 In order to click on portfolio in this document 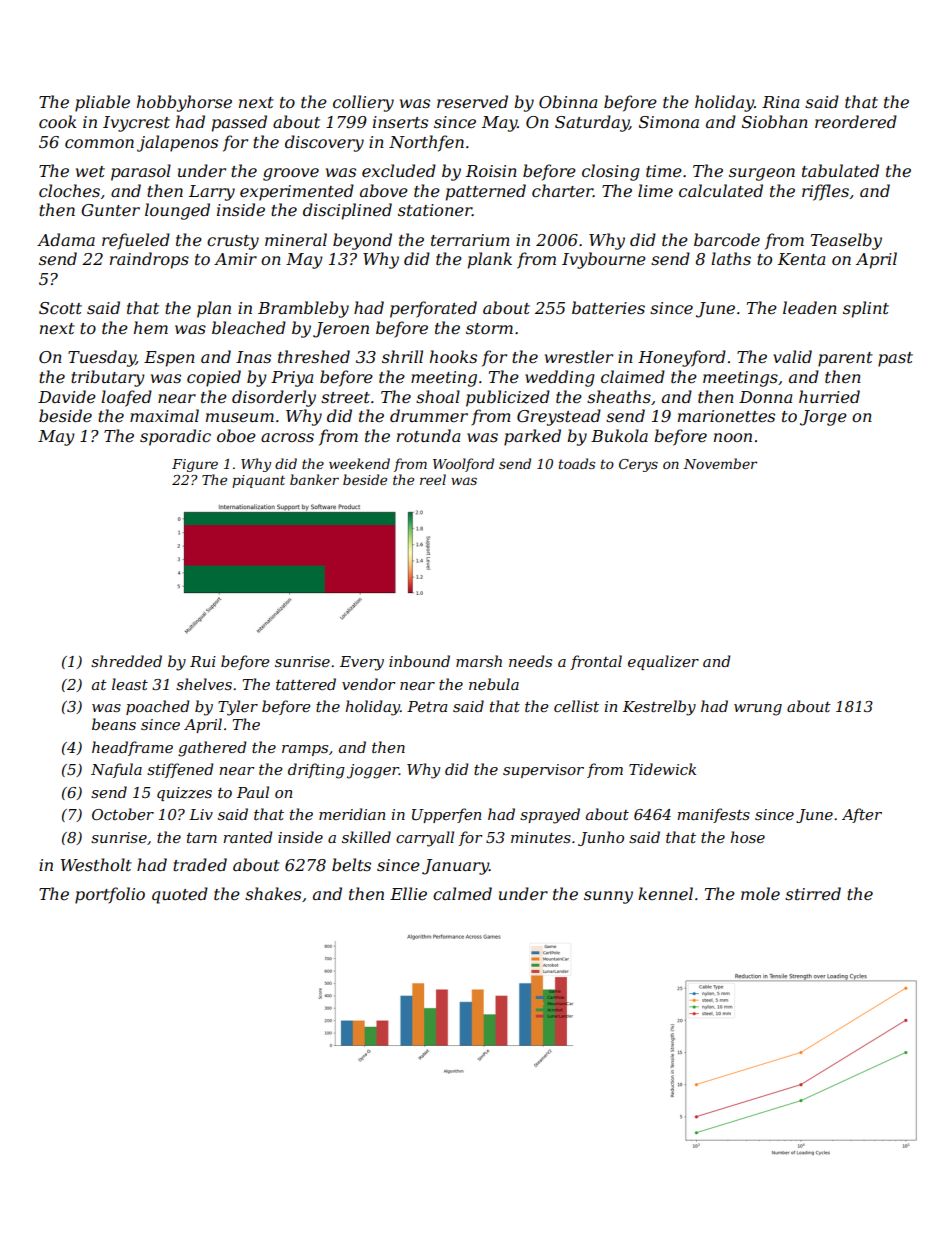, I will do `click(110, 895)`.
